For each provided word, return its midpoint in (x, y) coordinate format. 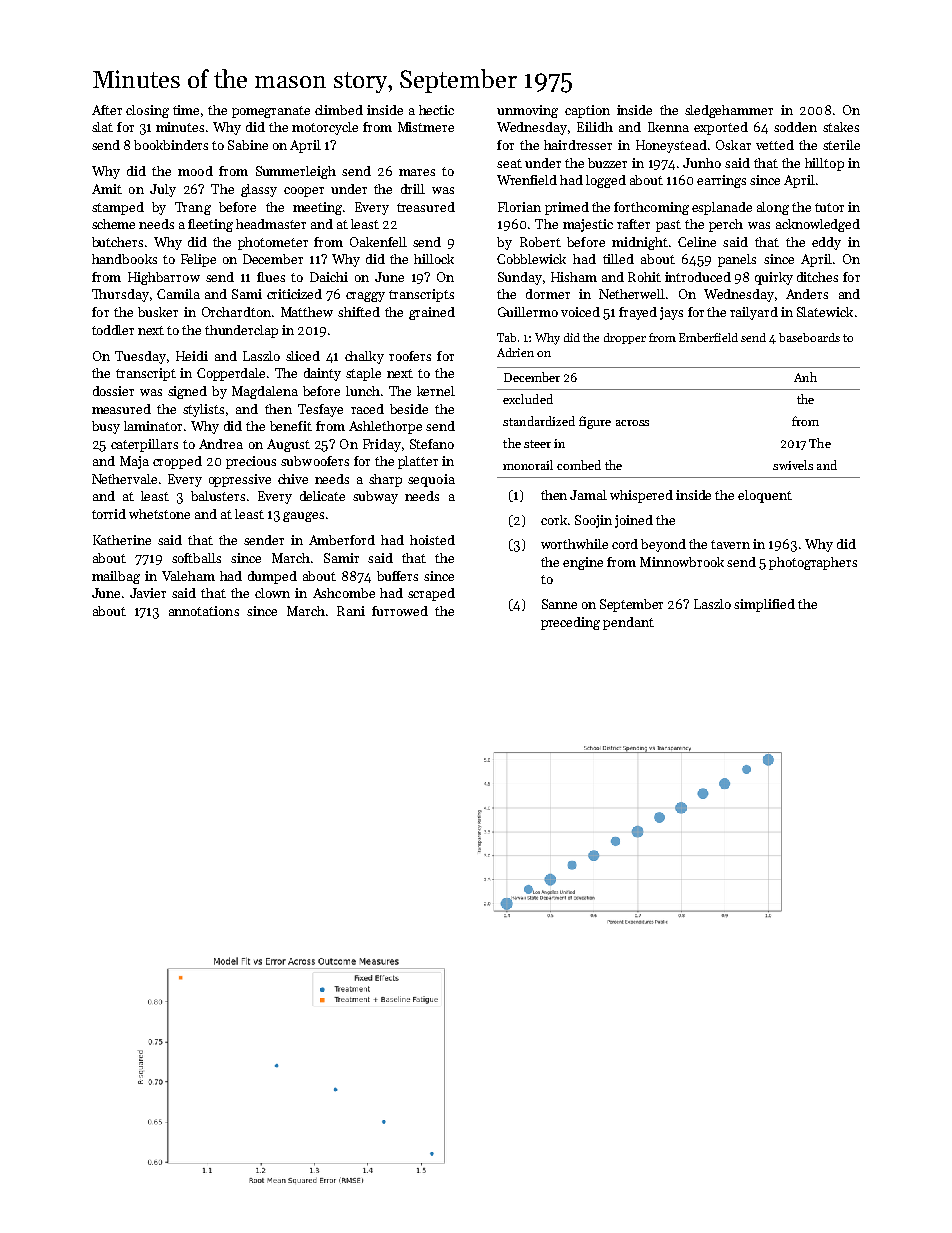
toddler (113, 330)
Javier (148, 593)
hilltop (824, 164)
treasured (426, 207)
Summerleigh (296, 172)
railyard (754, 313)
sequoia (431, 480)
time (186, 110)
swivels (793, 465)
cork (554, 520)
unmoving (527, 111)
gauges (303, 517)
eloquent (765, 496)
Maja (134, 462)
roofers (410, 356)
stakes (841, 127)
